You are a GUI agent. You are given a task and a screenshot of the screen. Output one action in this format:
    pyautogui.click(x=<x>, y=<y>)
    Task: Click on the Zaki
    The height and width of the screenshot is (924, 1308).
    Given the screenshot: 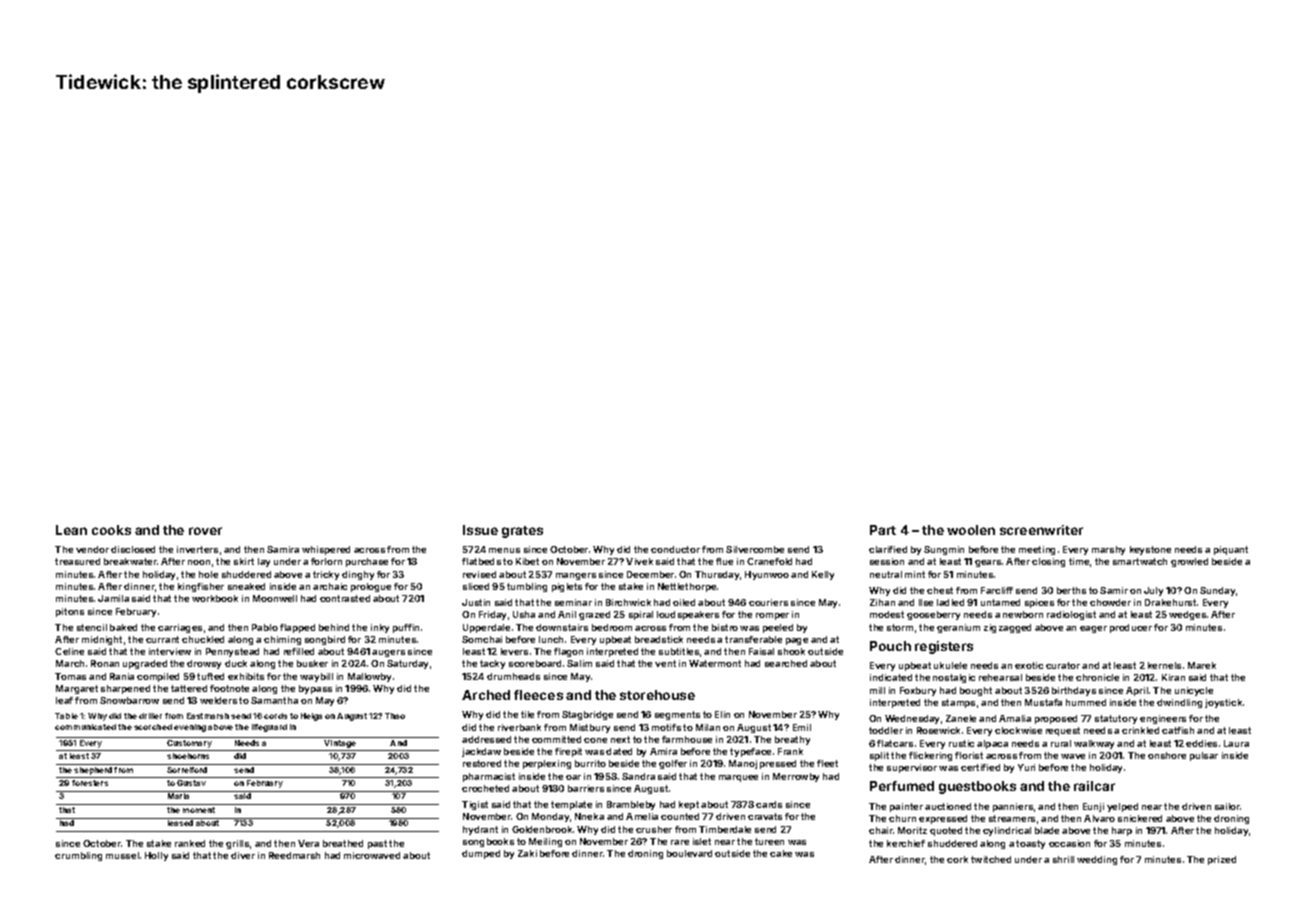 What is the action you would take?
    pyautogui.click(x=527, y=853)
